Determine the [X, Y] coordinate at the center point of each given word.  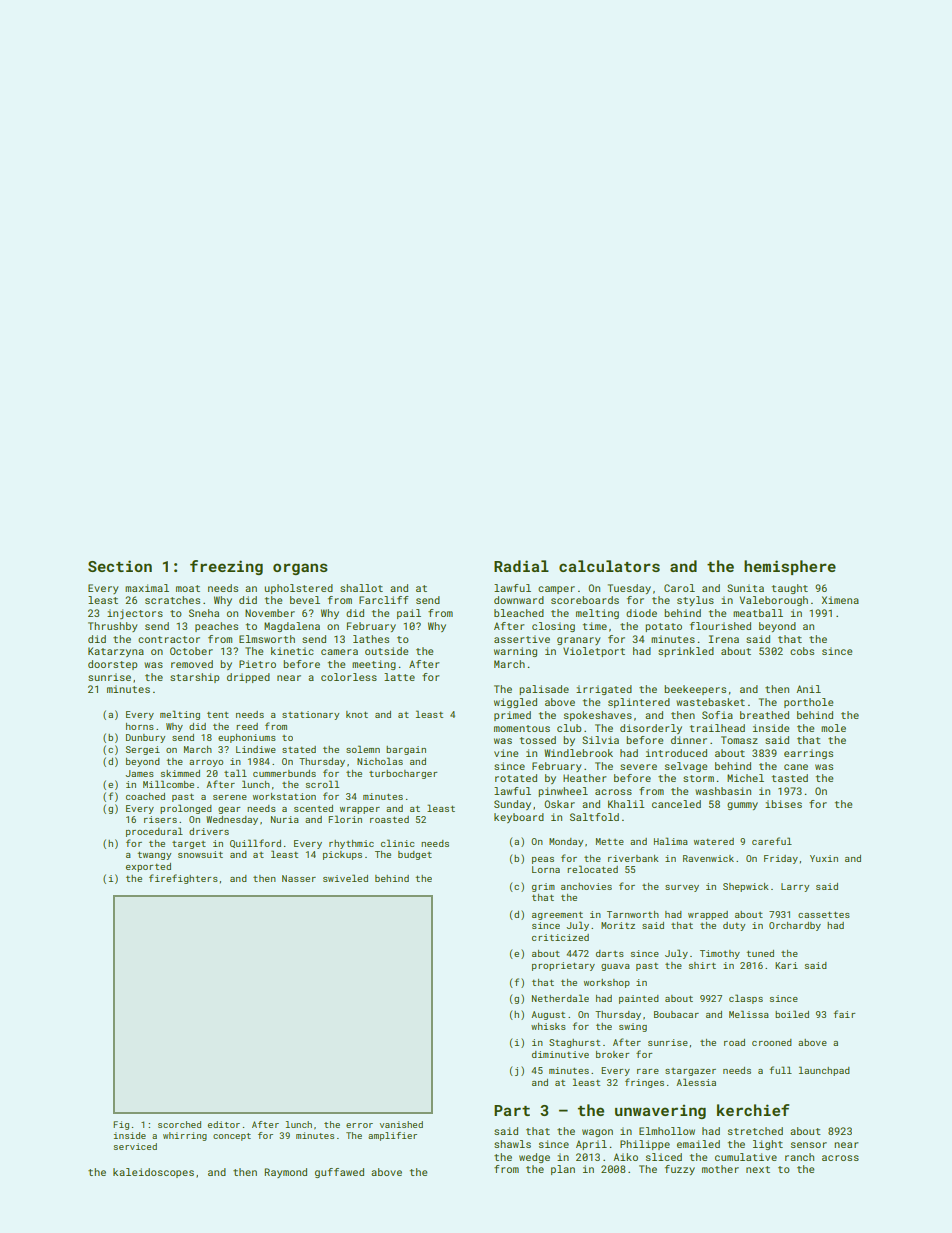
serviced [135, 1146]
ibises [783, 804]
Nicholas [380, 761]
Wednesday [232, 820]
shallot [361, 588]
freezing [226, 567]
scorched [179, 1124]
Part [512, 1110]
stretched [755, 1131]
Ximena [840, 600]
